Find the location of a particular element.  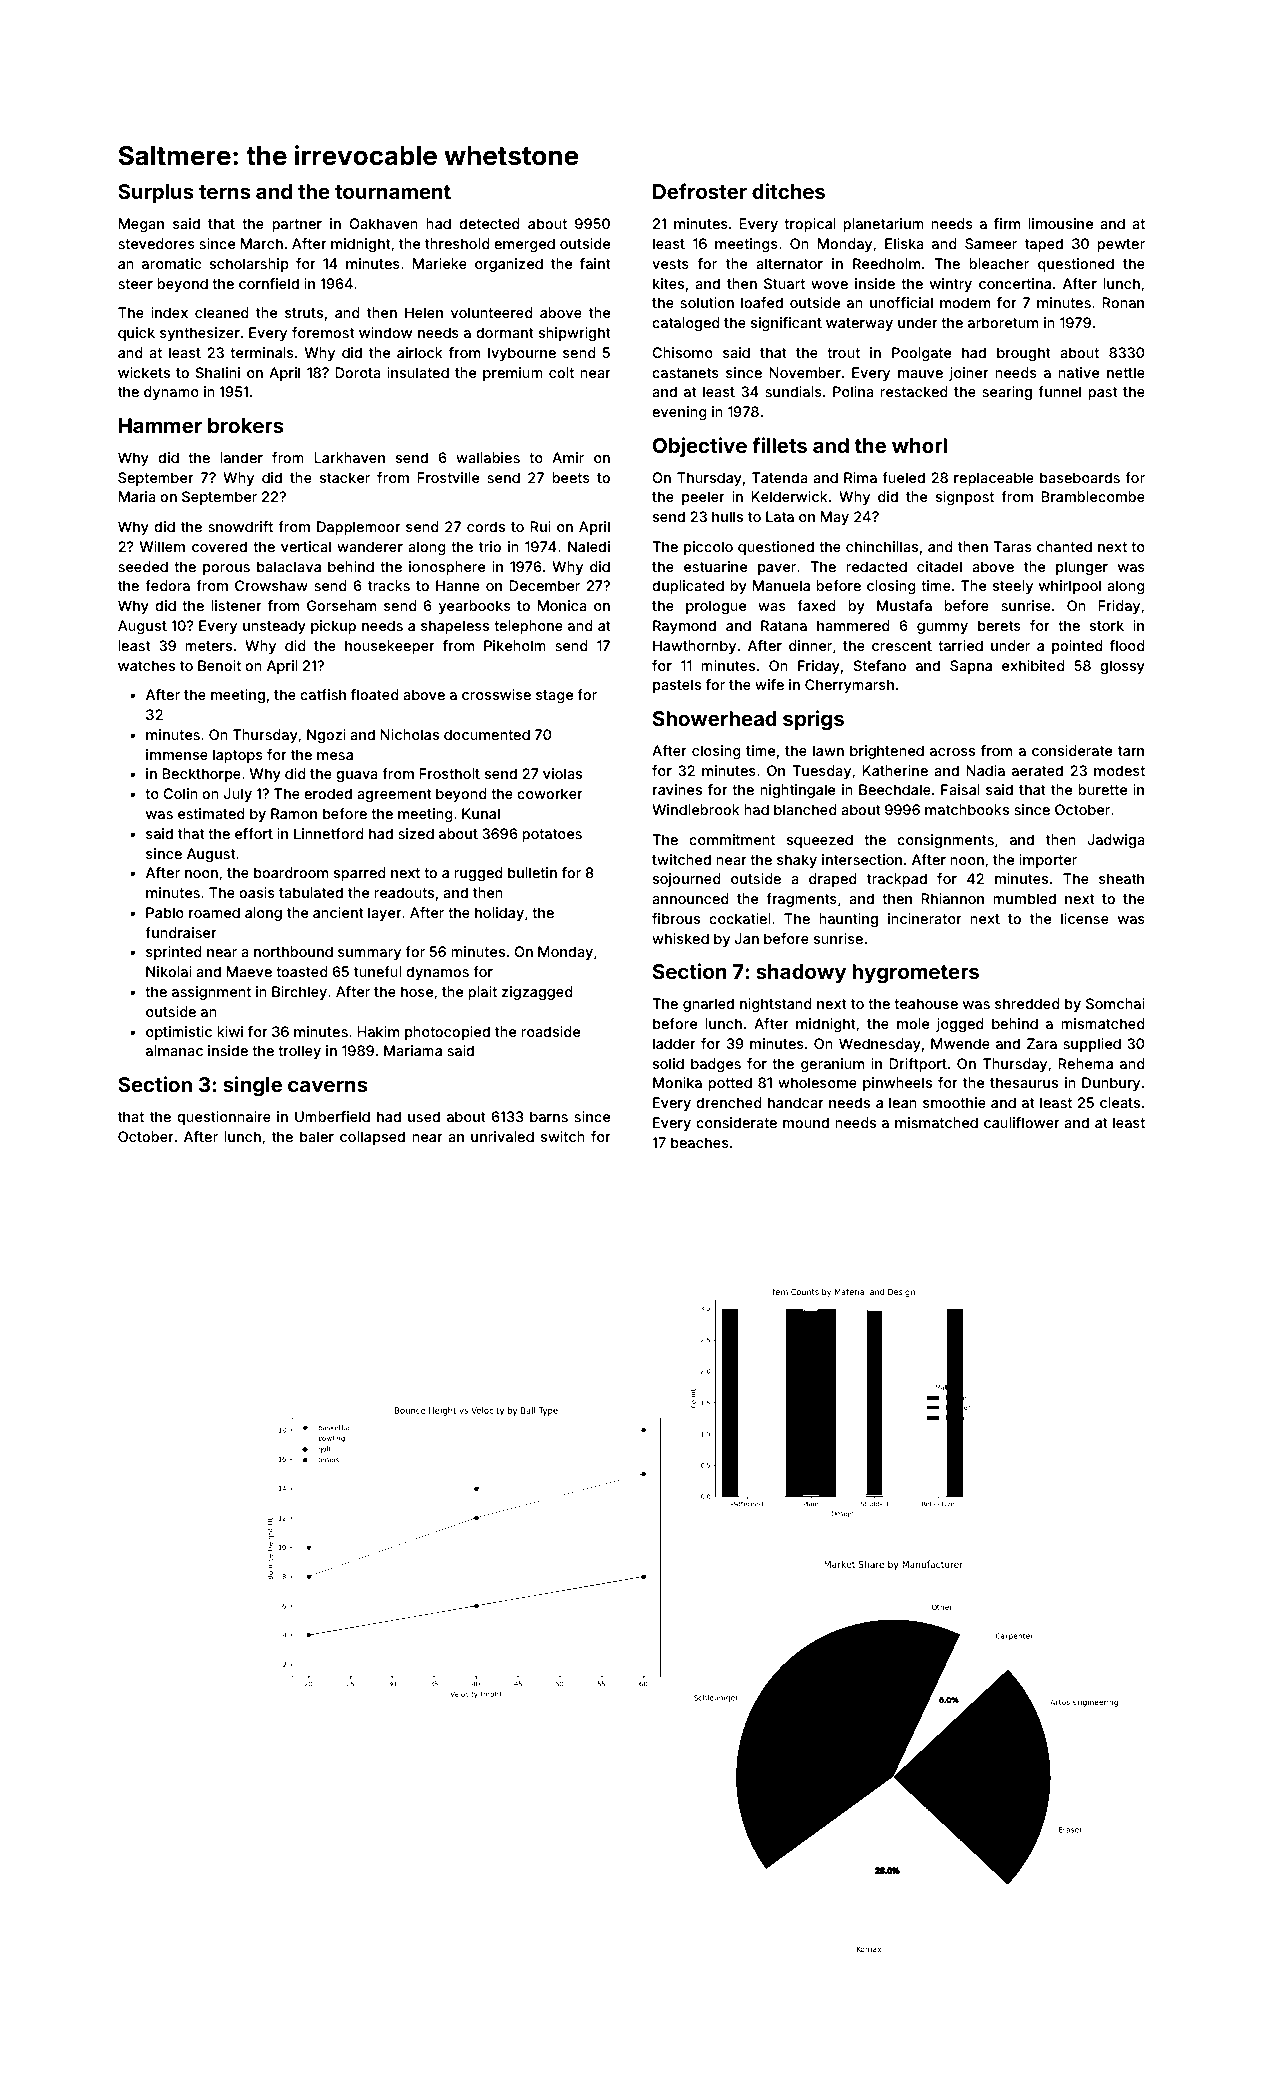

Hanne is located at coordinates (458, 585).
